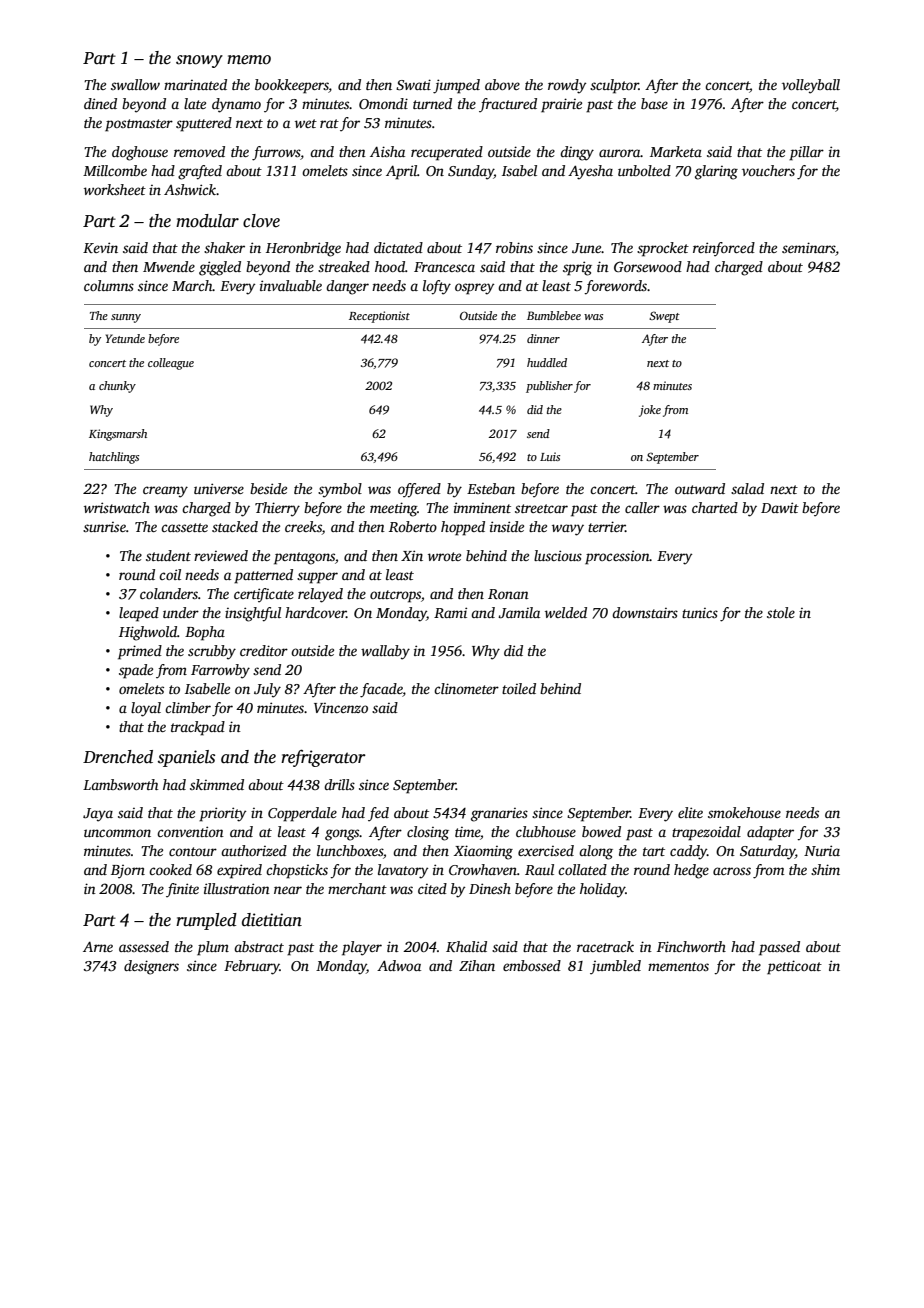  I want to click on embossed, so click(532, 965).
